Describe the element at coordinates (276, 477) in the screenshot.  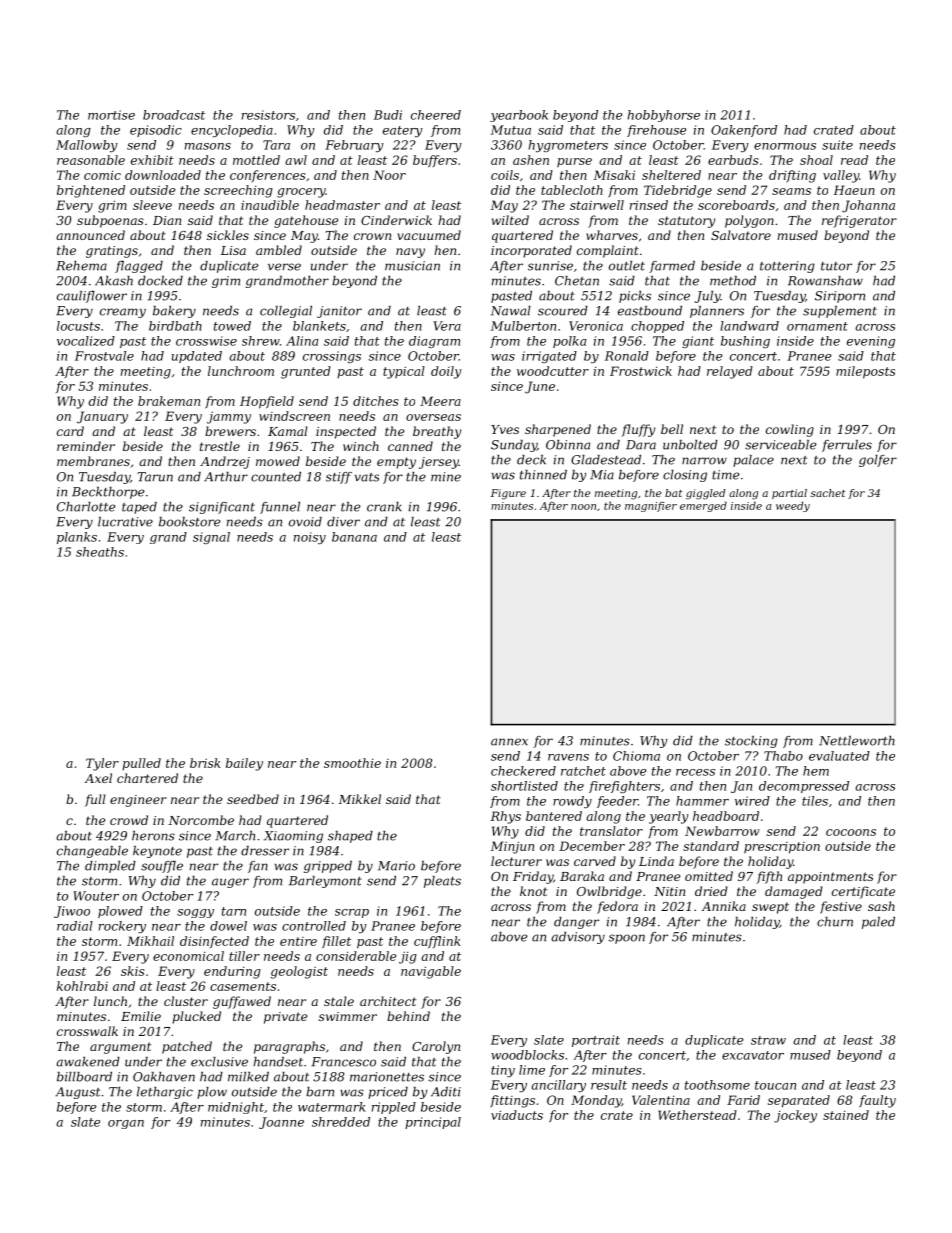
I see `counted` at that location.
